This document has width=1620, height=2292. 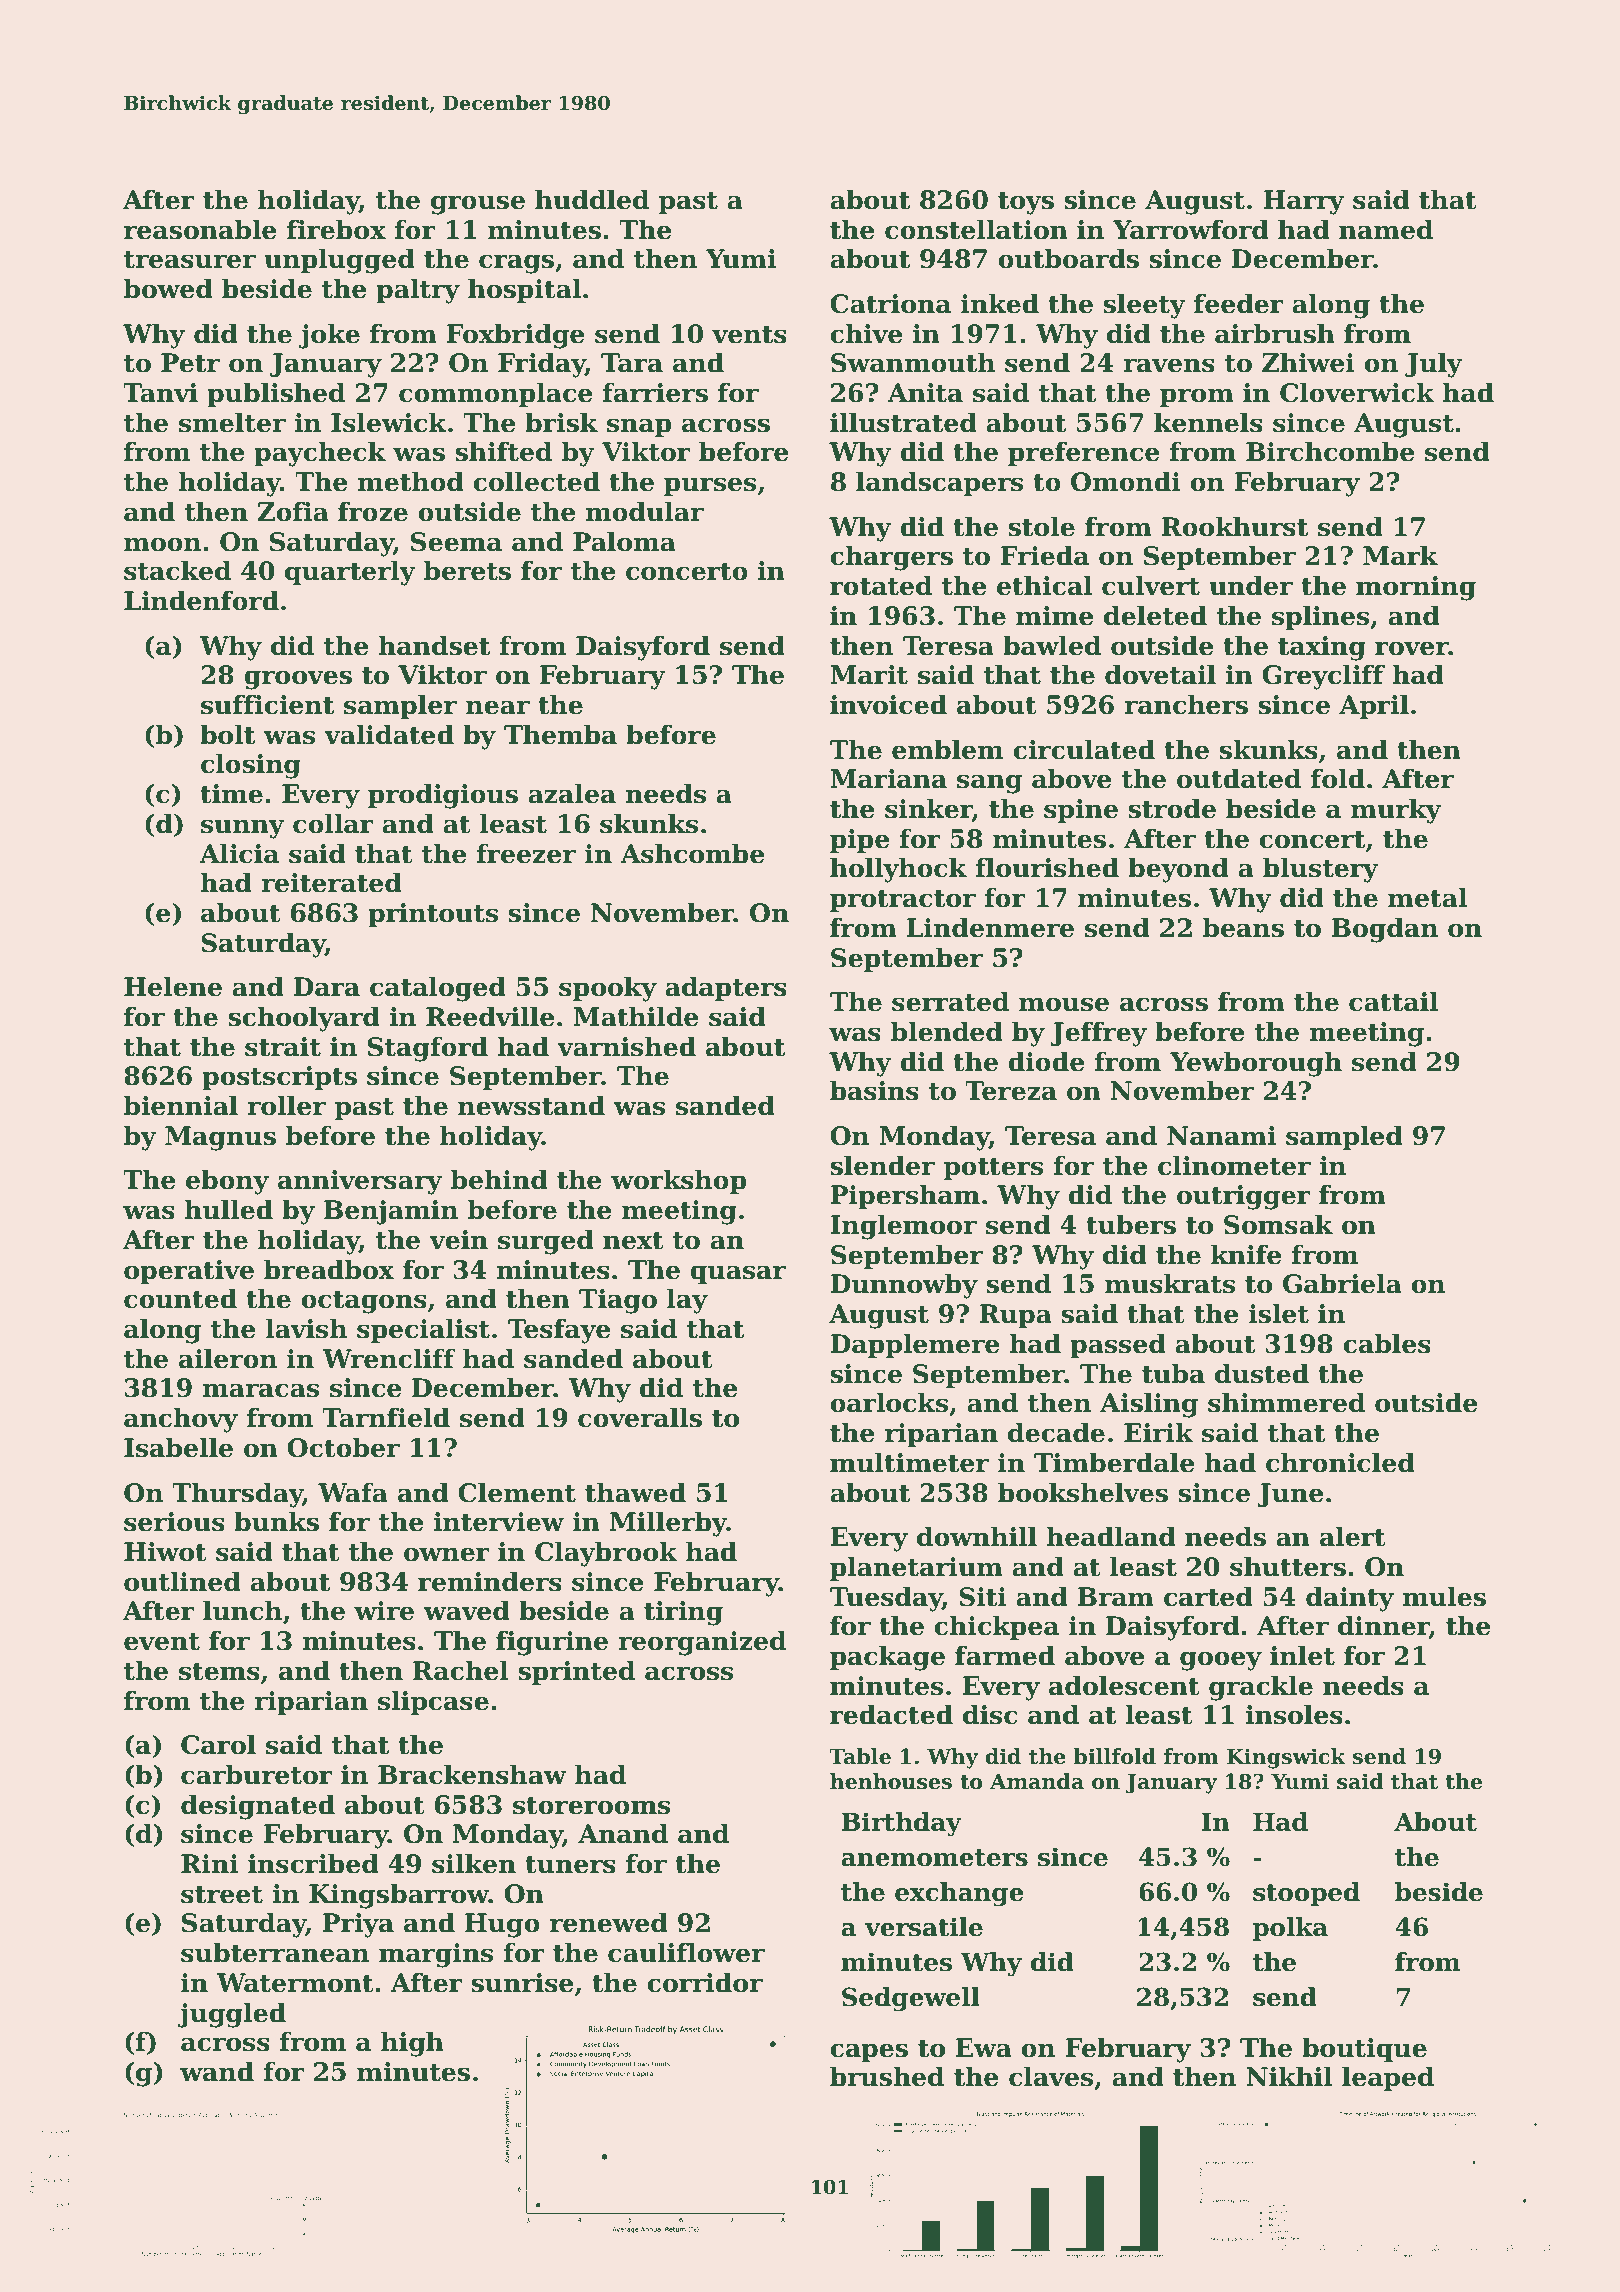 I want to click on cables, so click(x=1387, y=1343).
